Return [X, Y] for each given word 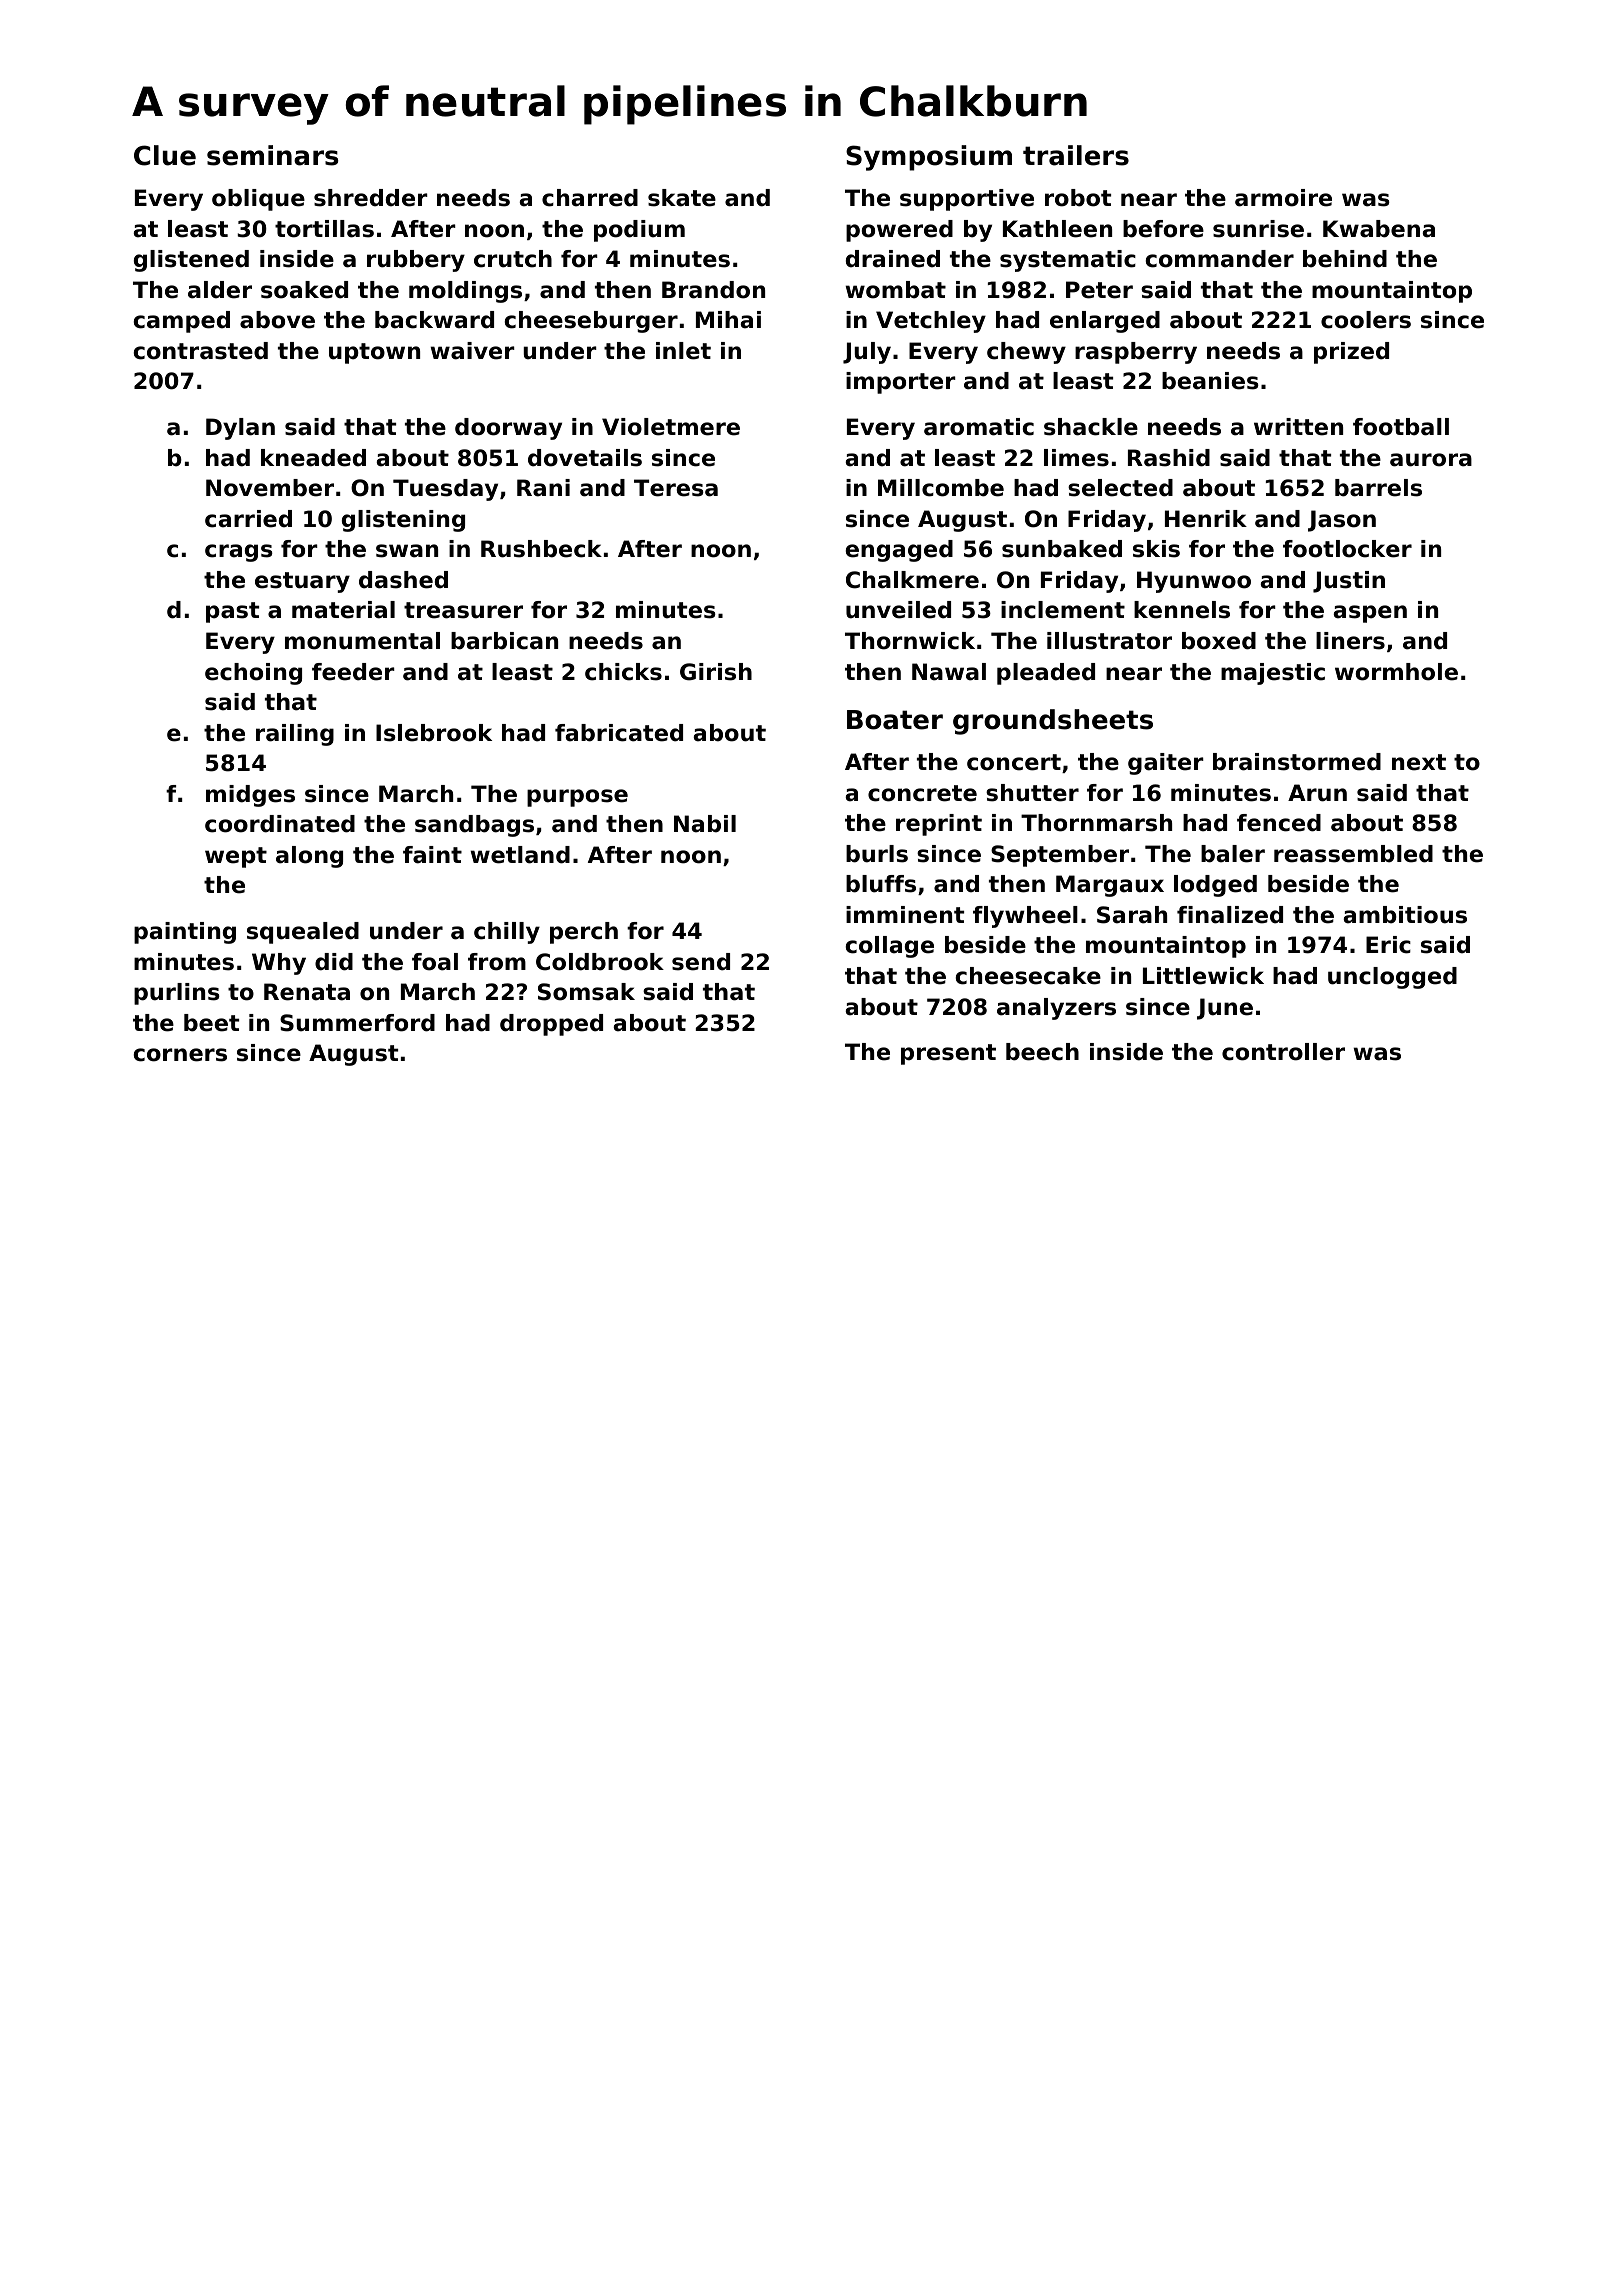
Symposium [929, 158]
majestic [1273, 674]
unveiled [898, 610]
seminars [273, 155]
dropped [551, 1025]
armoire [1283, 198]
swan [407, 551]
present [948, 1054]
